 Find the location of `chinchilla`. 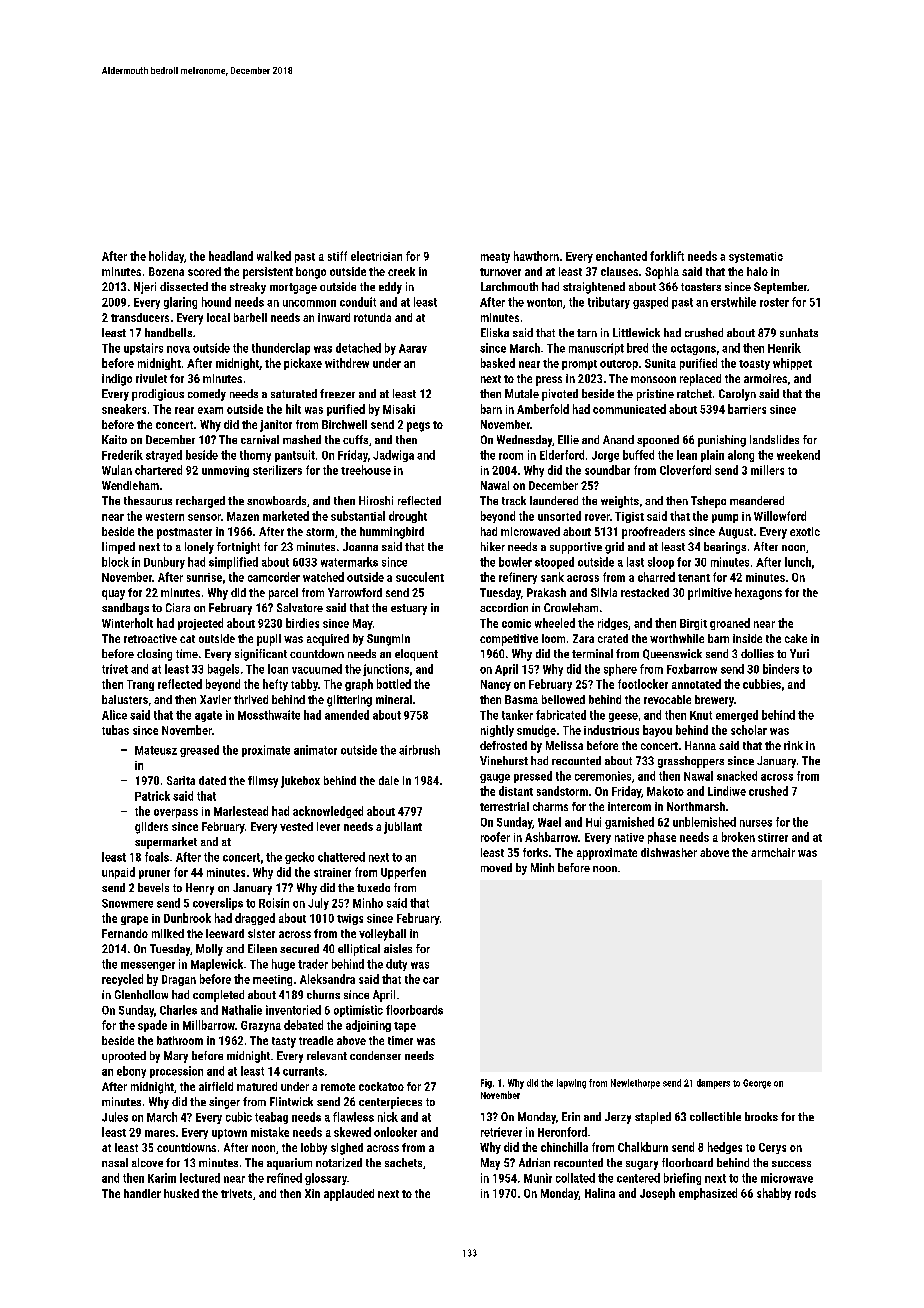

chinchilla is located at coordinates (564, 1147).
